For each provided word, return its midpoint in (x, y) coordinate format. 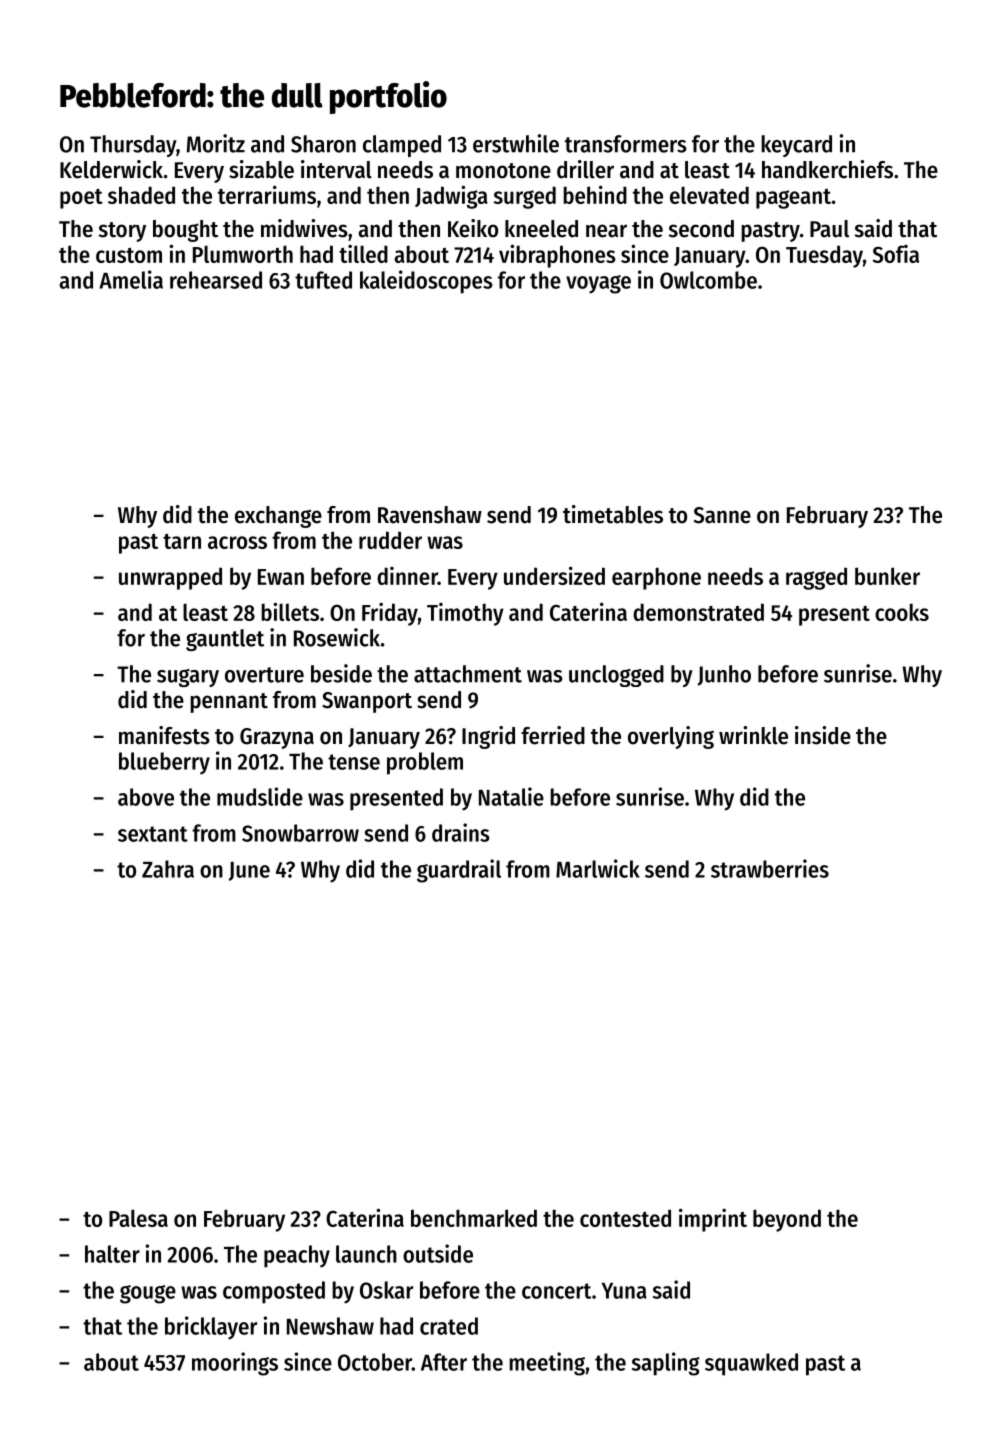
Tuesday (824, 256)
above (146, 797)
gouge (148, 1294)
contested (625, 1218)
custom (129, 255)
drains (461, 832)
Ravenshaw (430, 515)
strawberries (770, 868)
